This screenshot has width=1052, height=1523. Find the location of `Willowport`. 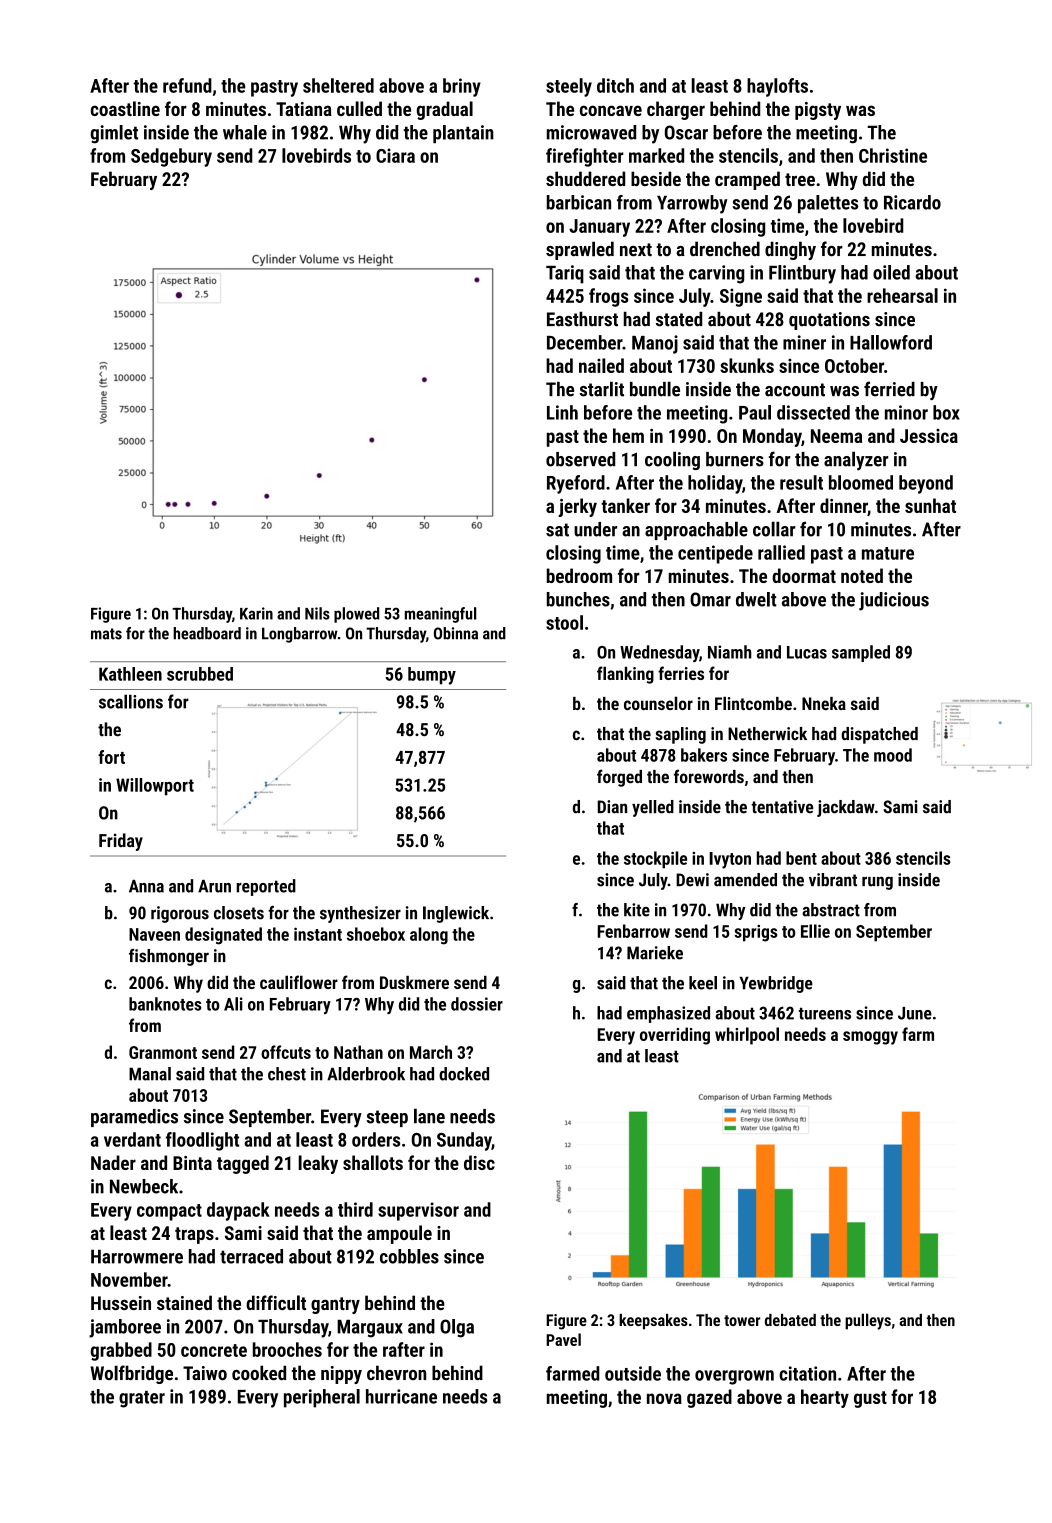

Willowport is located at coordinates (155, 787).
